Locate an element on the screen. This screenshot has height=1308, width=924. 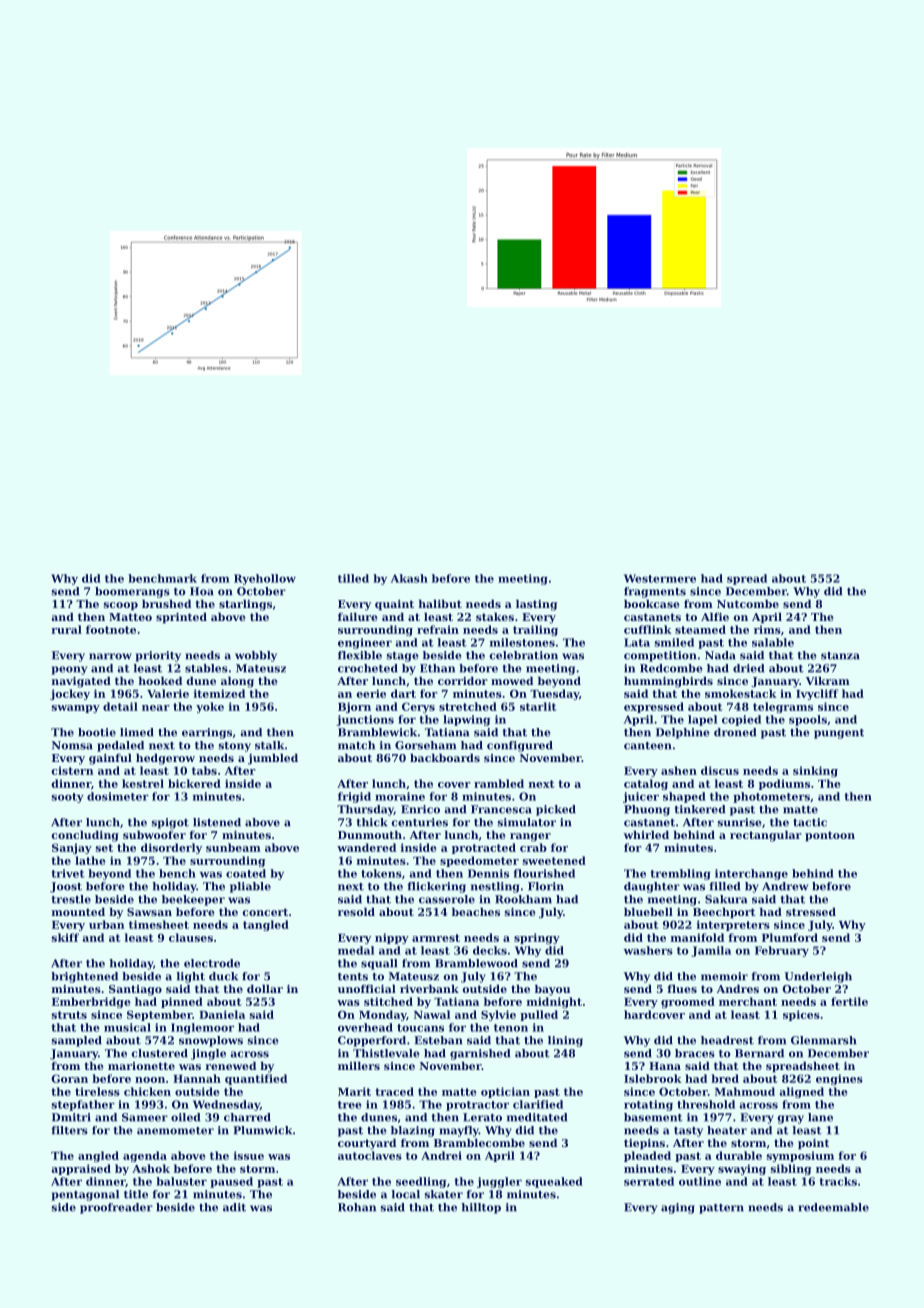
canteen is located at coordinates (648, 746).
